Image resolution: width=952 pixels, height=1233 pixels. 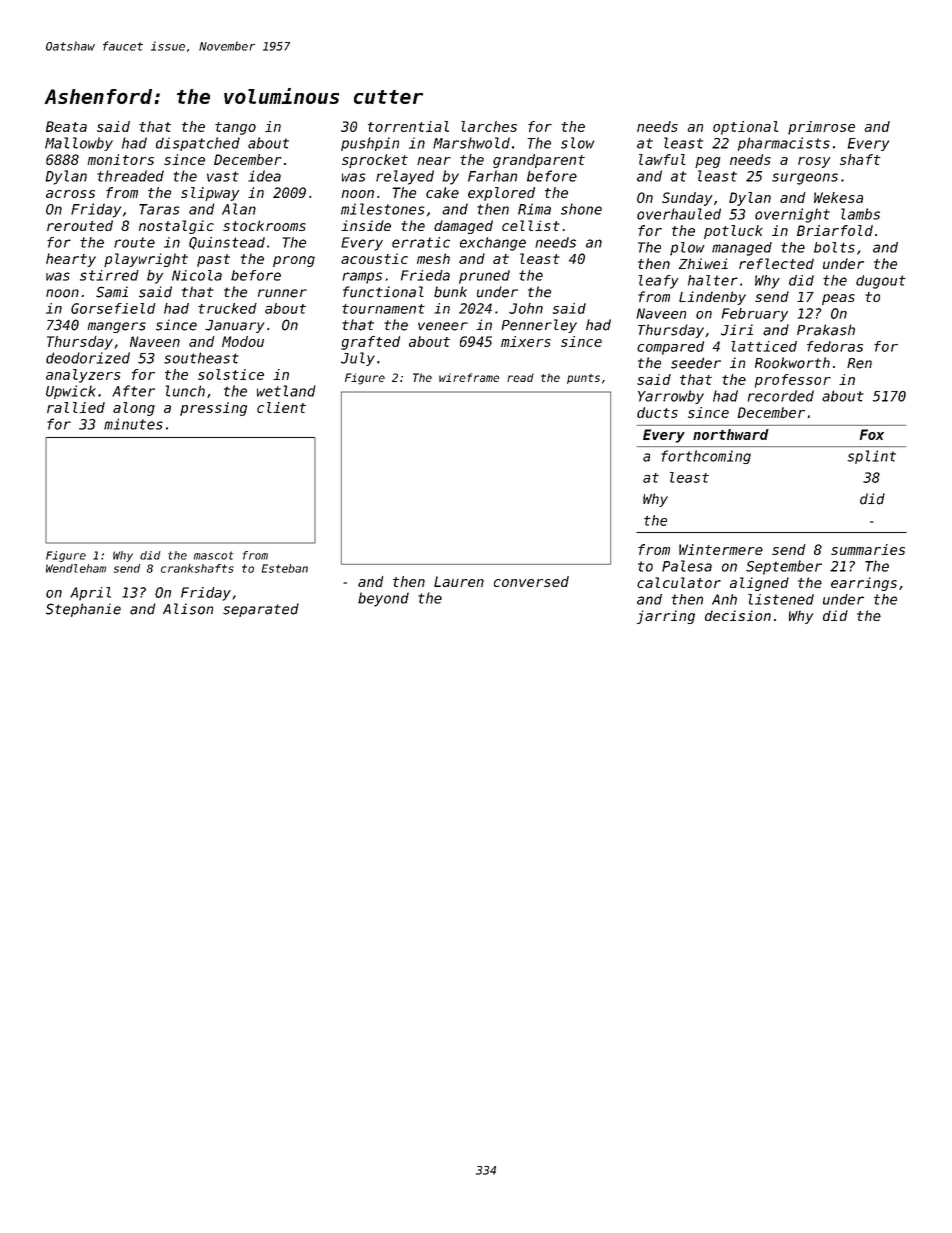 I want to click on splint, so click(x=871, y=457).
